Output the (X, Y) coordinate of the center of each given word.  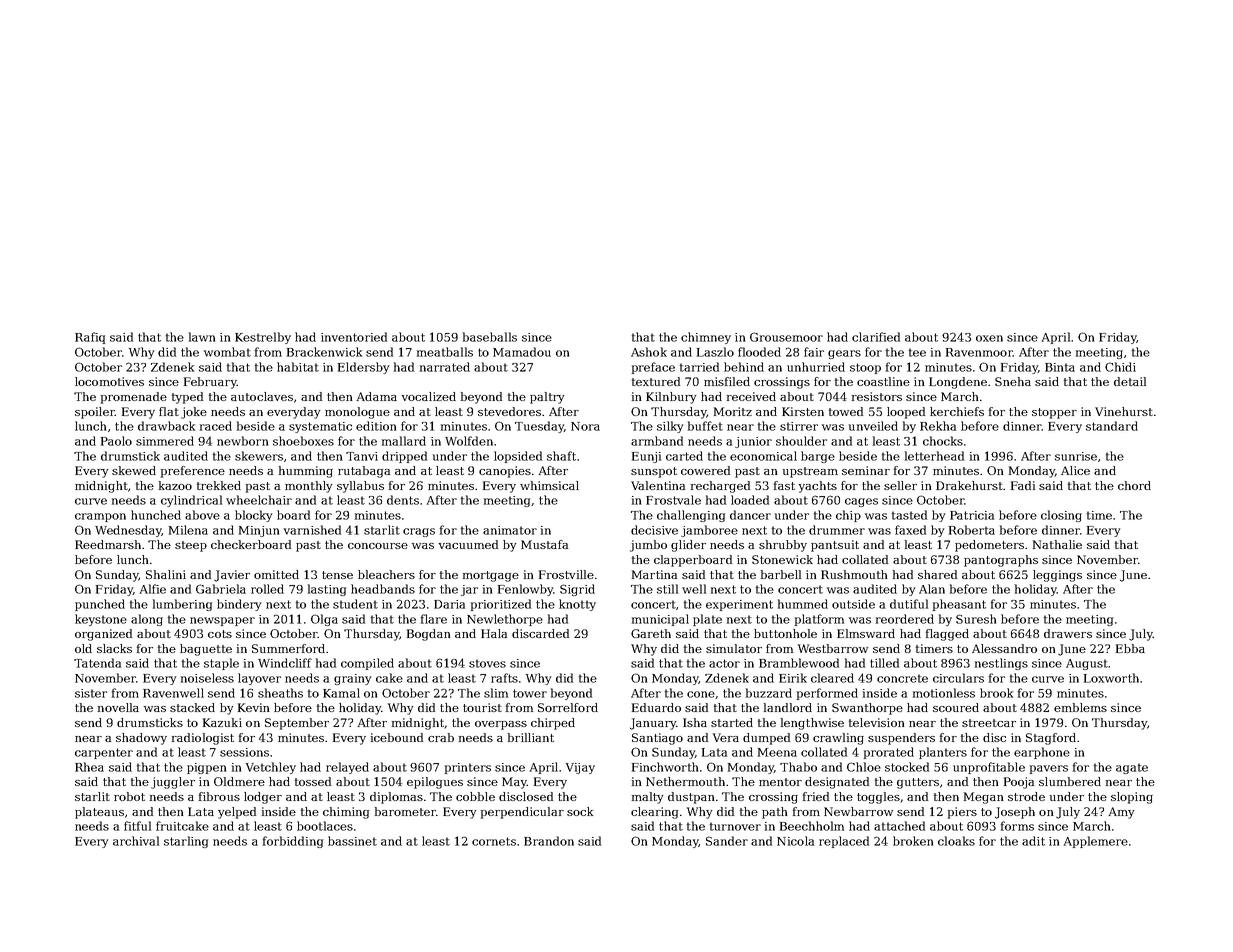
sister (91, 693)
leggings (1057, 576)
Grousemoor (786, 337)
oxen (989, 338)
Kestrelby (263, 338)
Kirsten (803, 411)
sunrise (1076, 456)
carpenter (104, 753)
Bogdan (428, 635)
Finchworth (665, 767)
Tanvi (362, 456)
